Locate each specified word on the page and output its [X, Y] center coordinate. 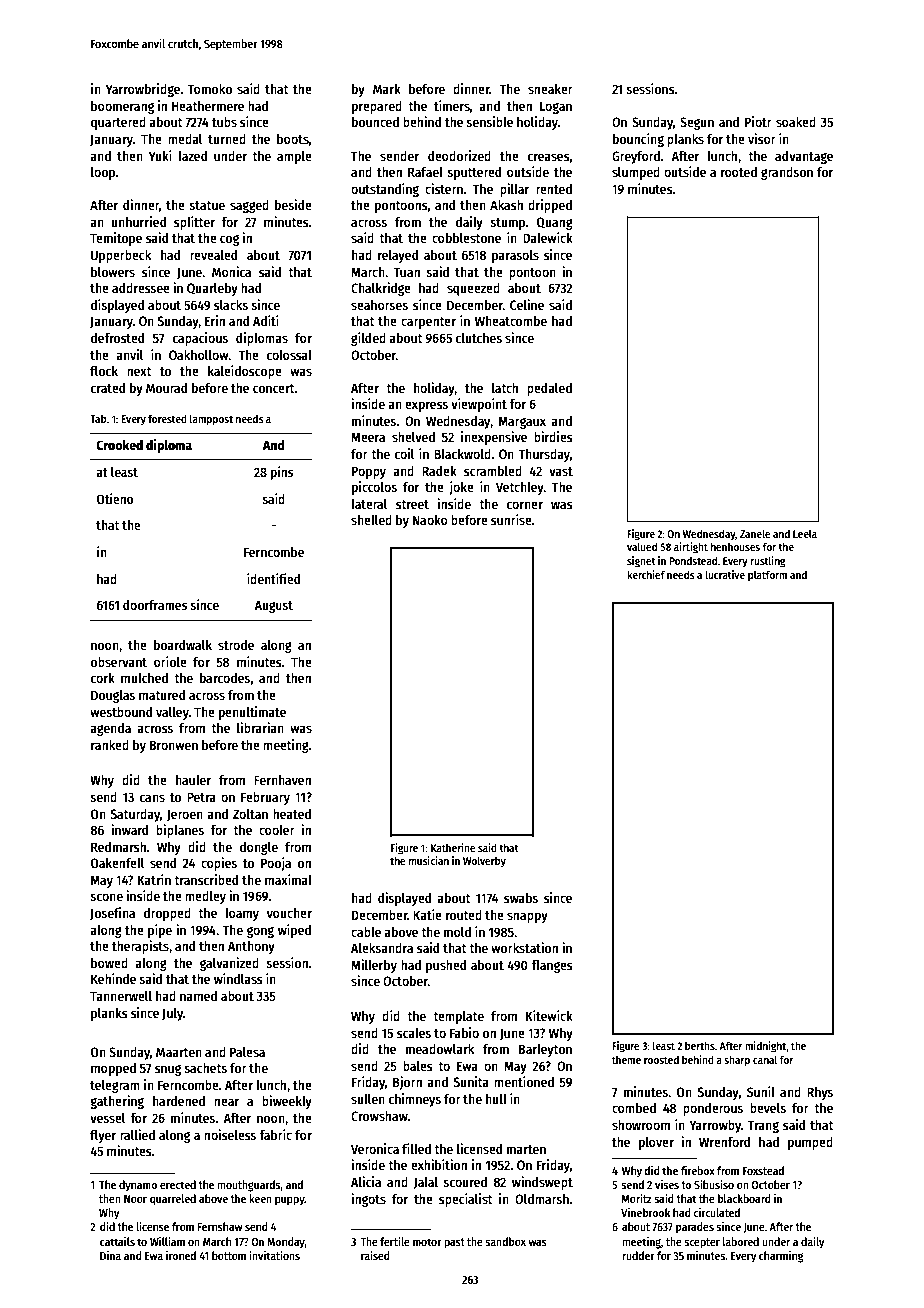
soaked [796, 122]
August [273, 606]
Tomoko [210, 89]
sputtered [474, 173]
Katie [427, 914]
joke [461, 488]
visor [762, 138]
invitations [274, 1255]
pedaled [549, 389]
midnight [766, 1047]
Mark [387, 89]
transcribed [206, 879]
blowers [113, 272]
